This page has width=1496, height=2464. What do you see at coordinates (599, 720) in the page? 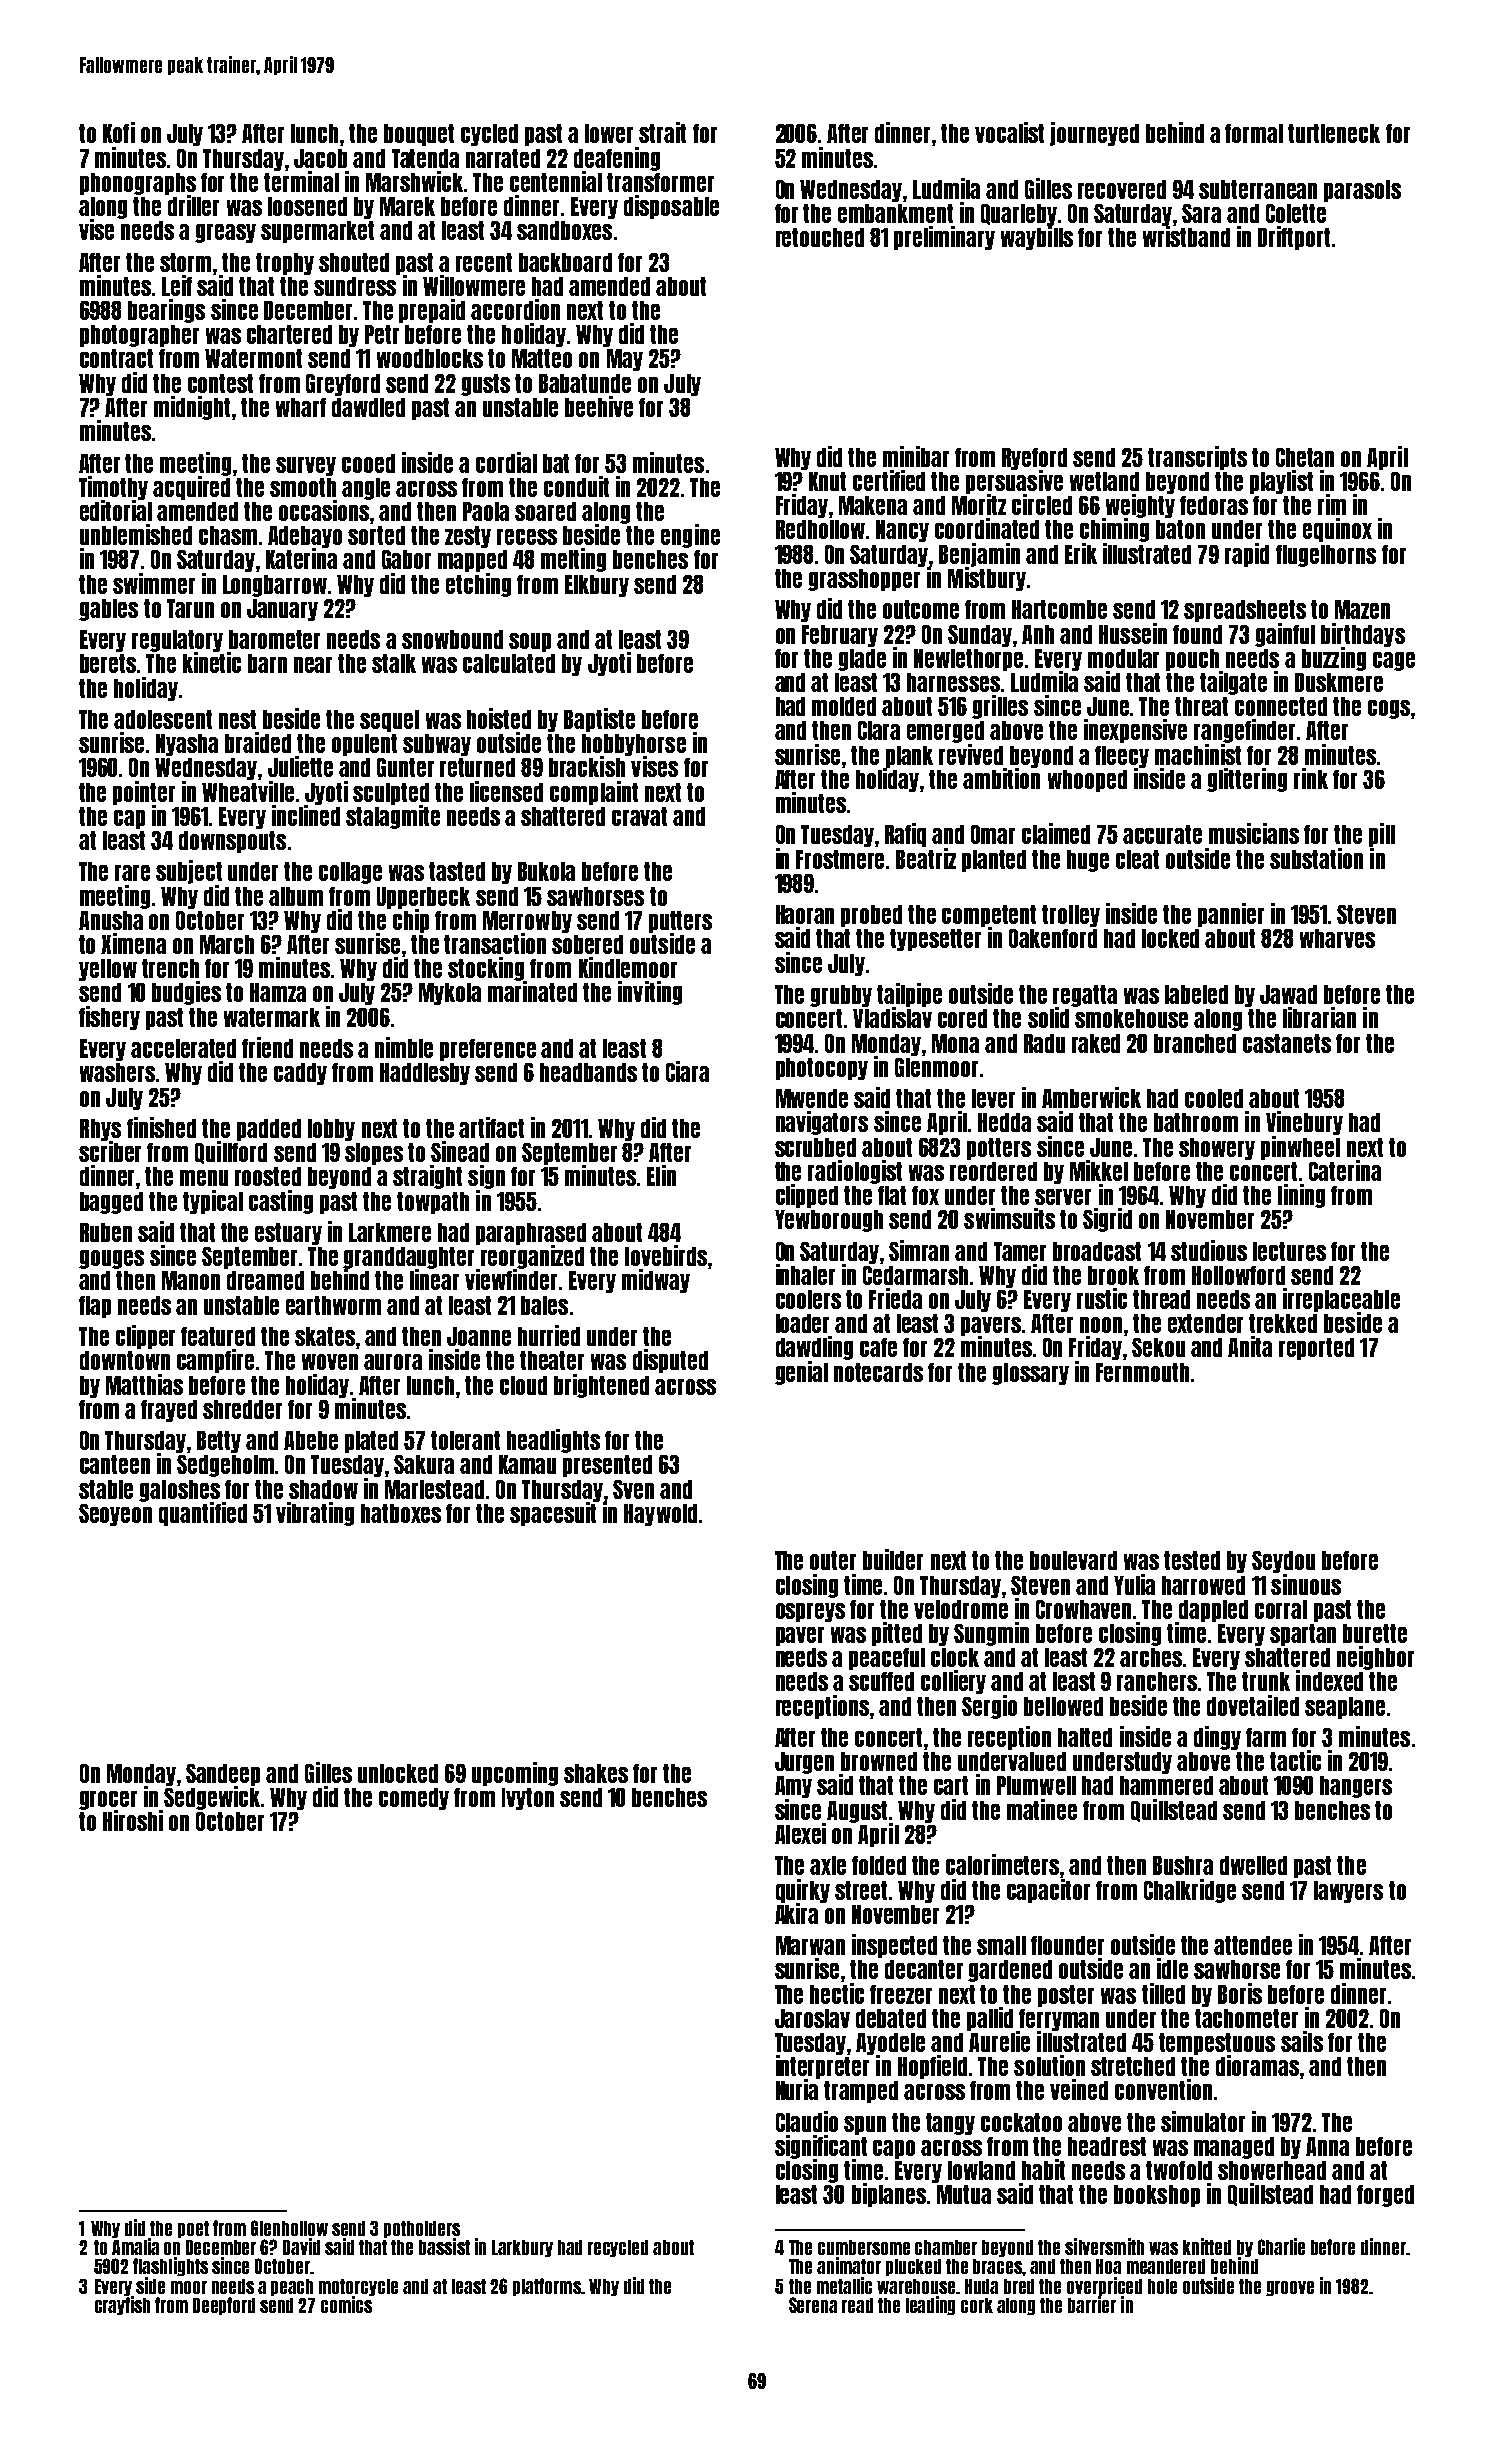
I see `Baptiste` at bounding box center [599, 720].
